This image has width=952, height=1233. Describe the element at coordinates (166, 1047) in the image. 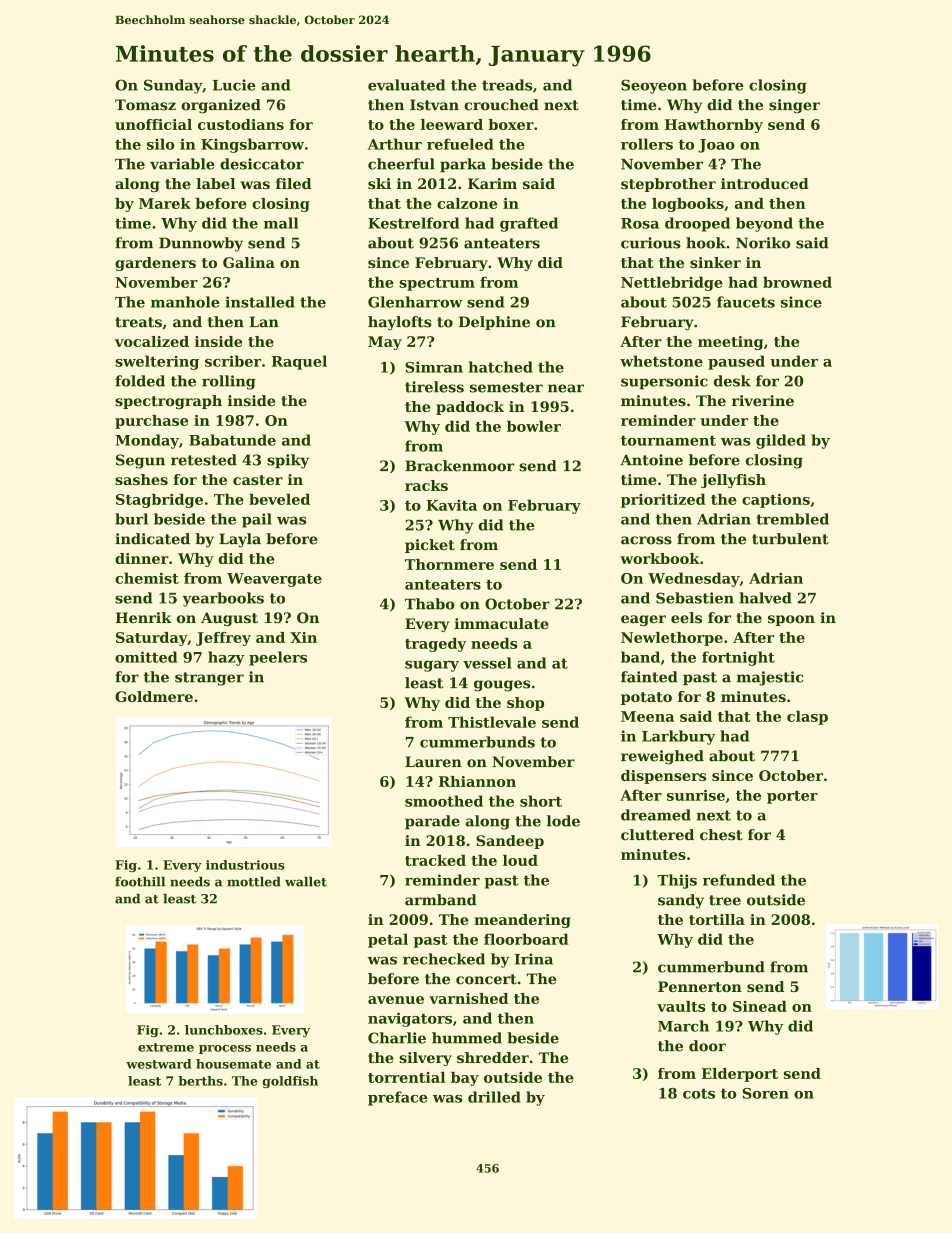

I see `extreme` at that location.
